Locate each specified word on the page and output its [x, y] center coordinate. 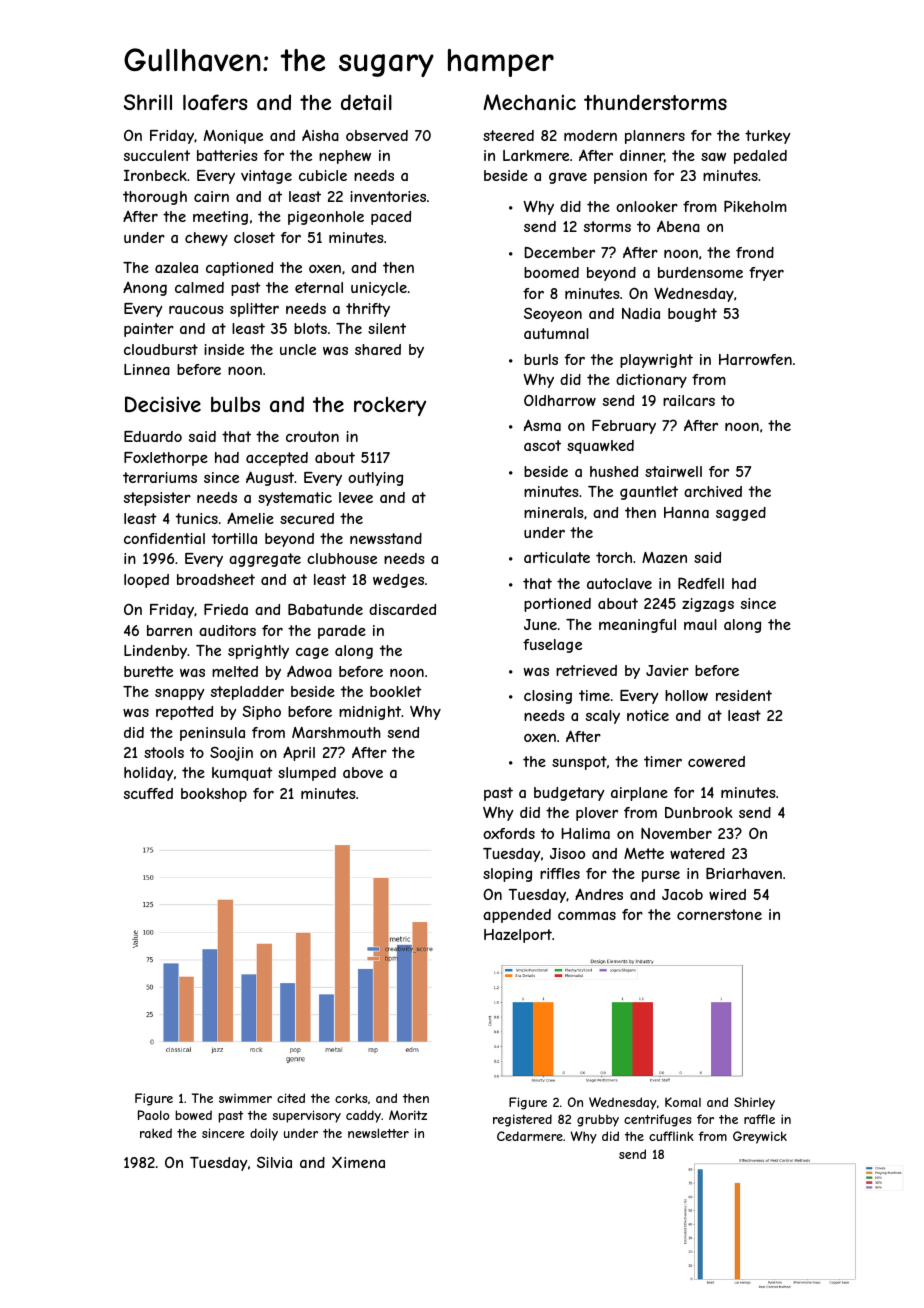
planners [655, 137]
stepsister [157, 499]
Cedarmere [530, 1136]
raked [156, 1133]
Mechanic [529, 102]
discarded [402, 609]
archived [713, 491]
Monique [233, 137]
